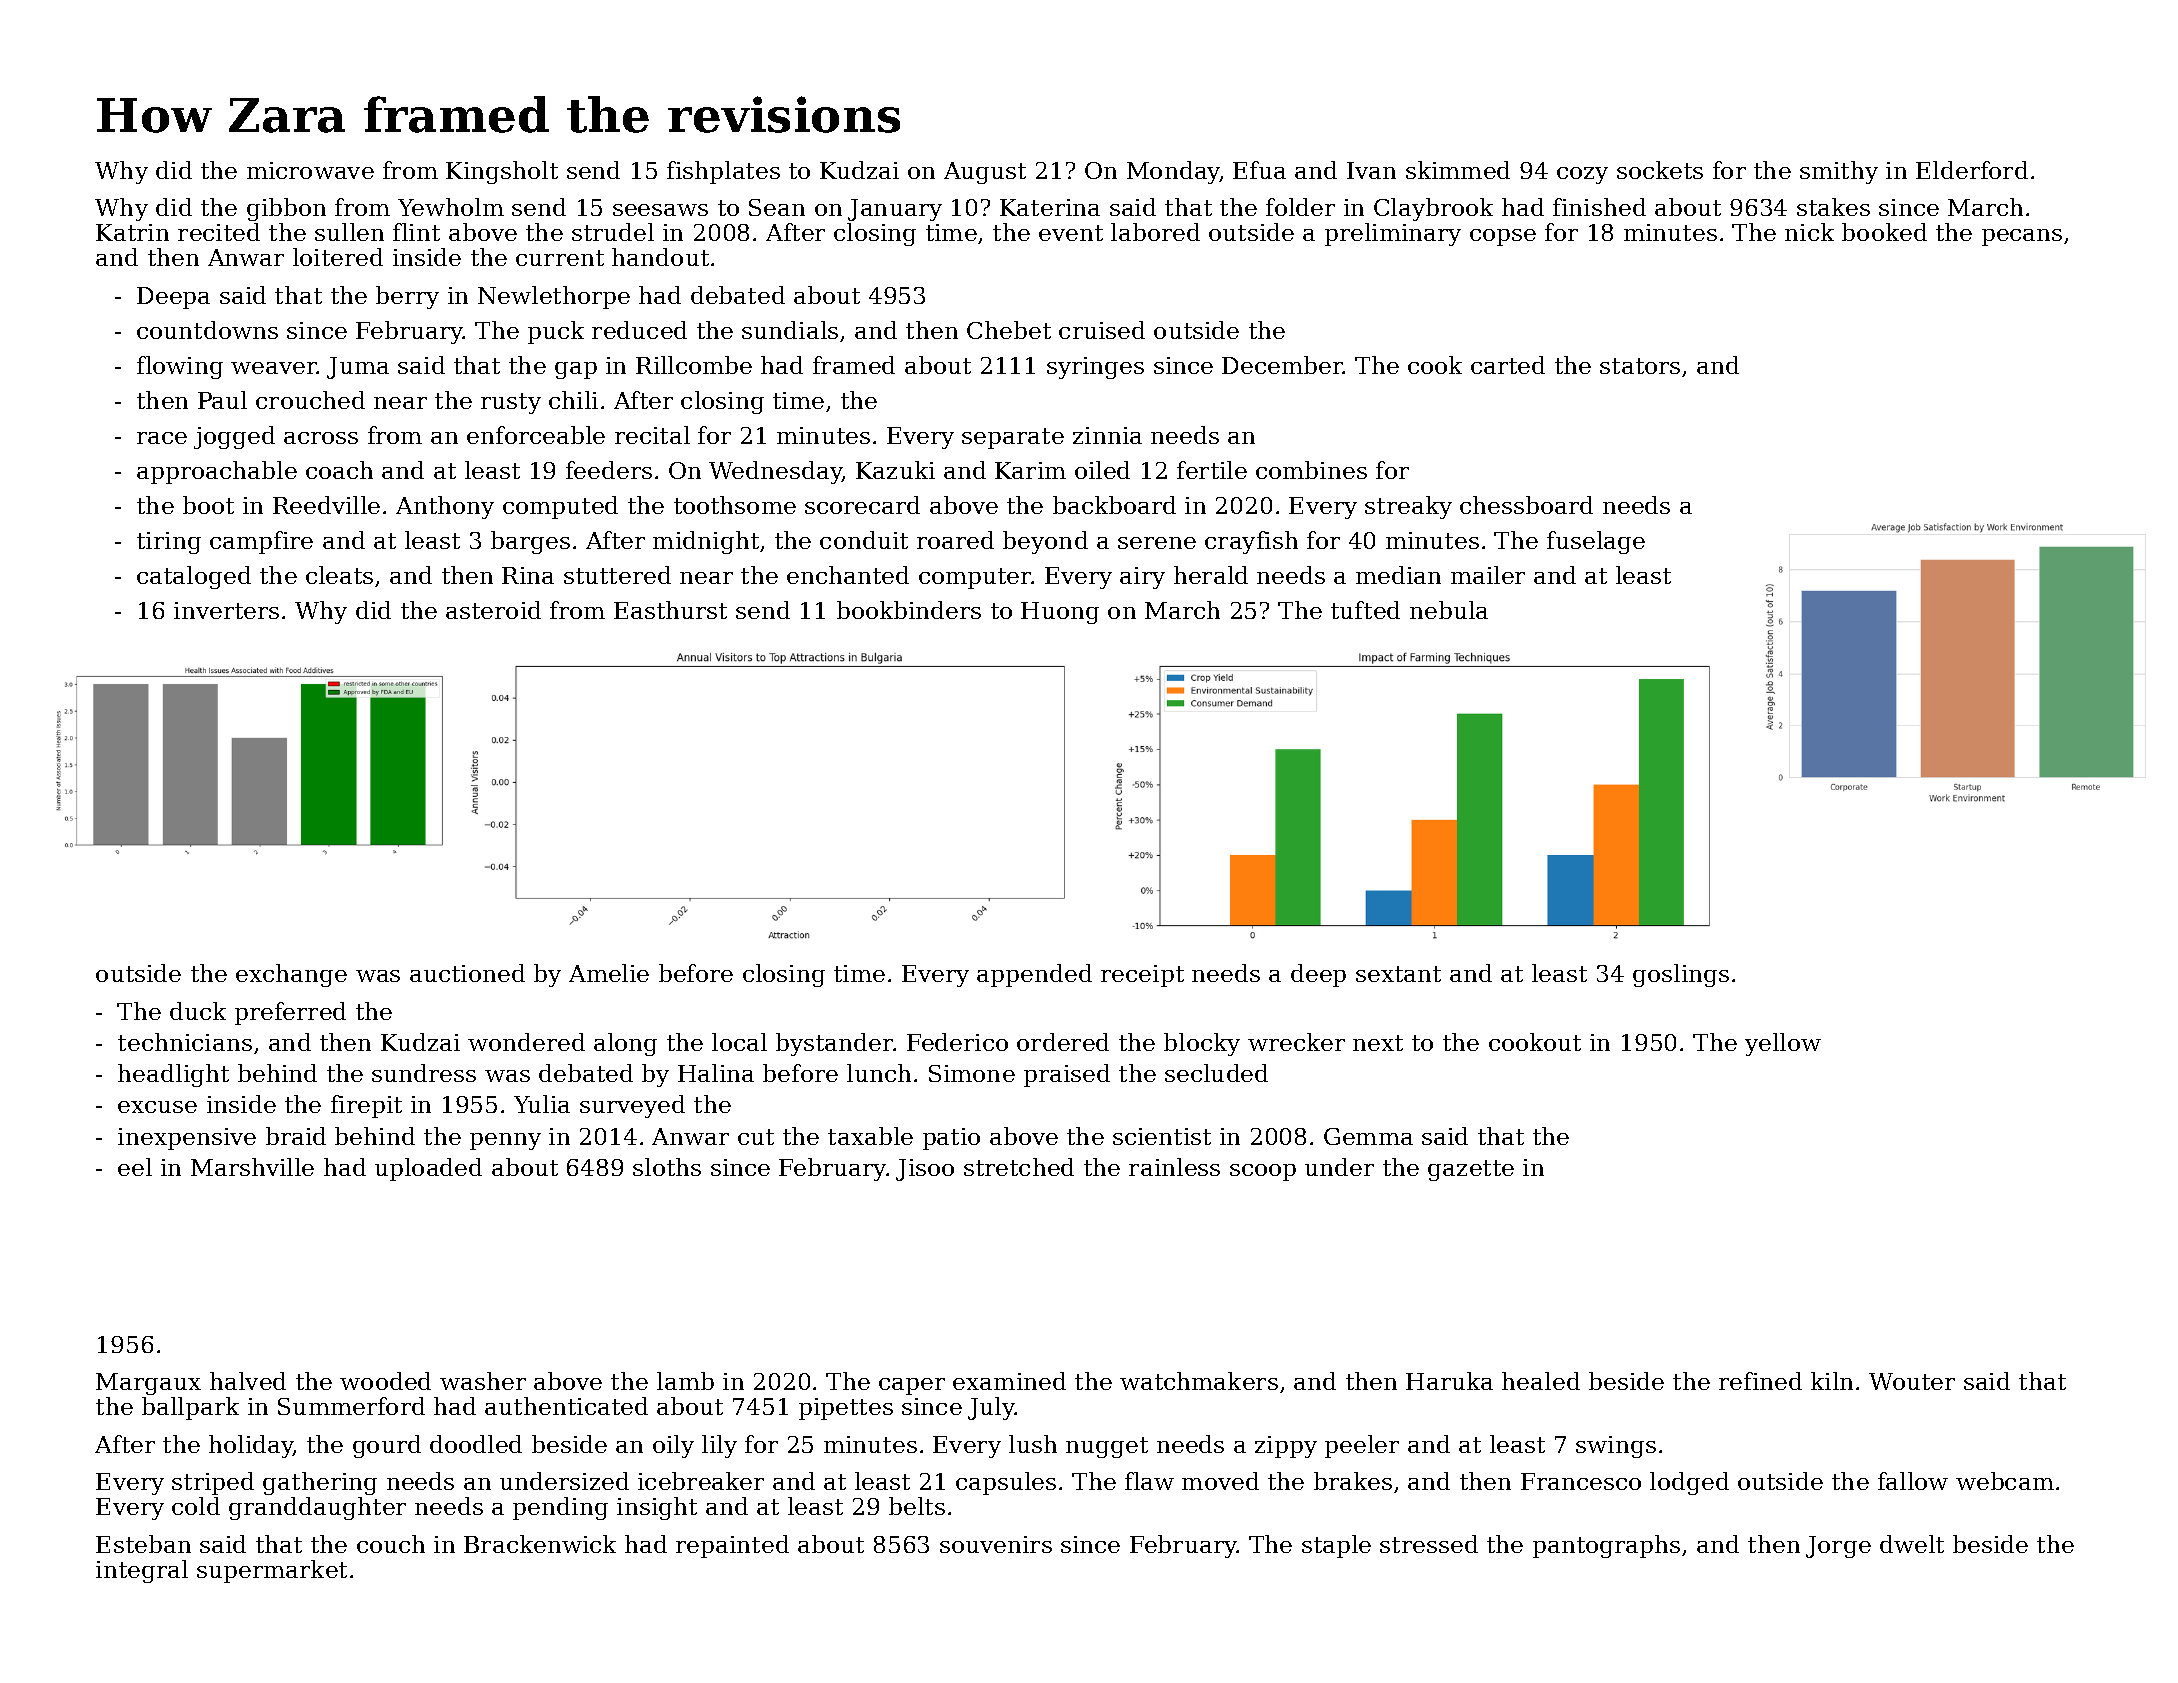 The width and height of the screenshot is (2178, 1683). I want to click on stators, so click(1640, 366).
